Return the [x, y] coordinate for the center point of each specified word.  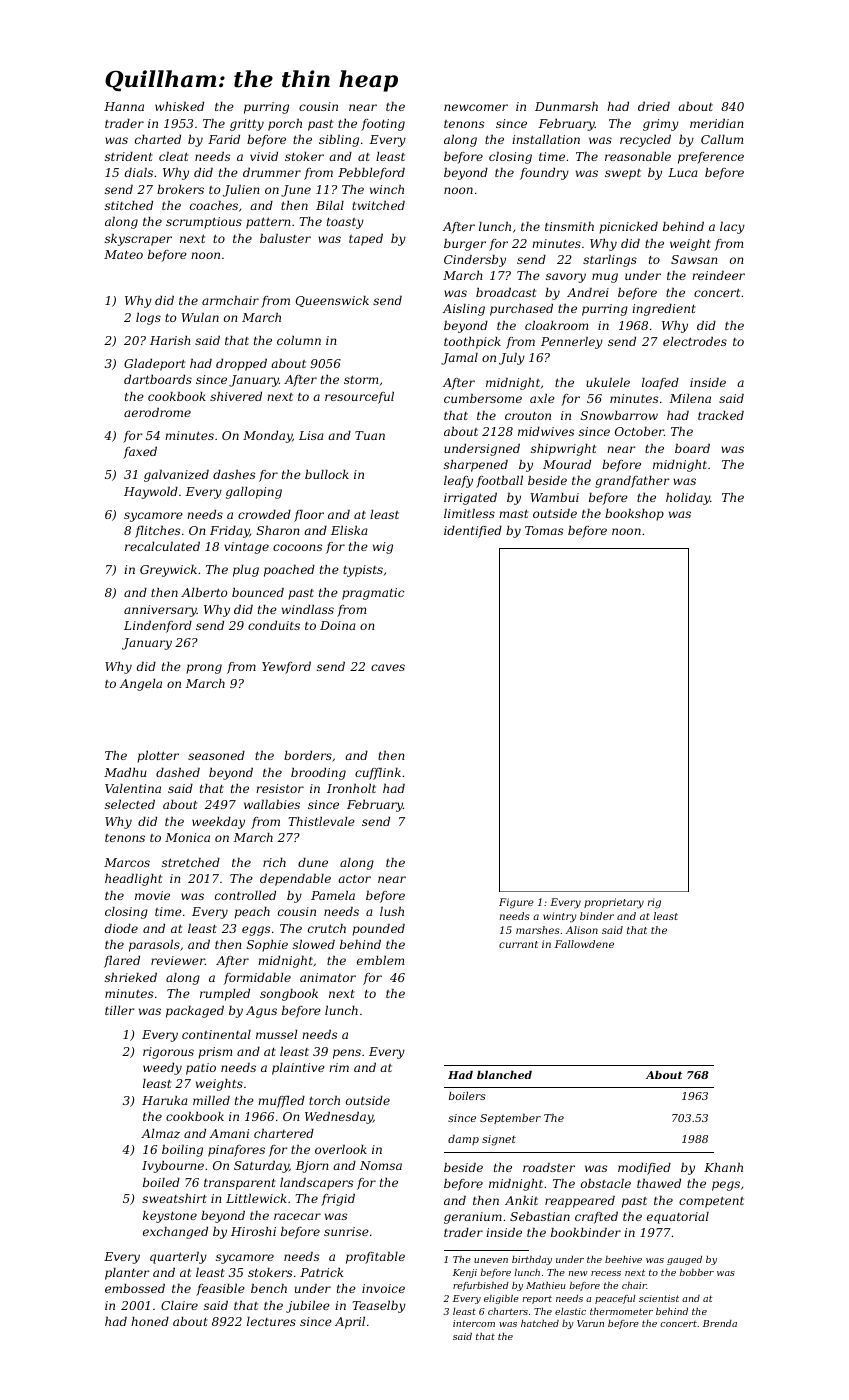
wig [383, 548]
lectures [271, 1321]
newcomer [476, 107]
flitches [157, 532]
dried [654, 106]
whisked [179, 106]
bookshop [634, 515]
